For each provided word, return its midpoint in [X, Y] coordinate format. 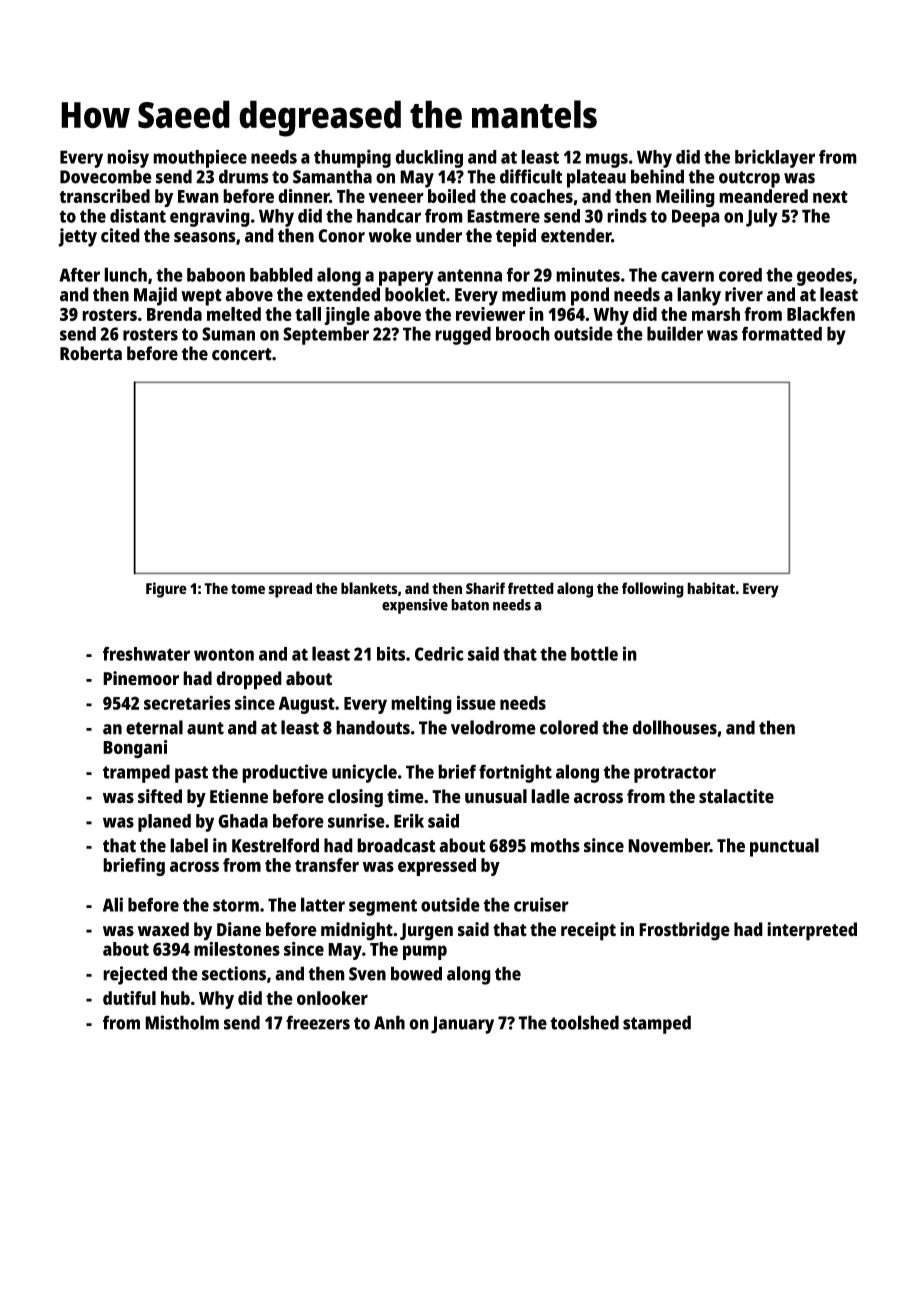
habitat [711, 588]
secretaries [187, 702]
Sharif [485, 588]
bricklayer [775, 158]
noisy [128, 158]
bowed [416, 973]
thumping [352, 158]
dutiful [129, 998]
